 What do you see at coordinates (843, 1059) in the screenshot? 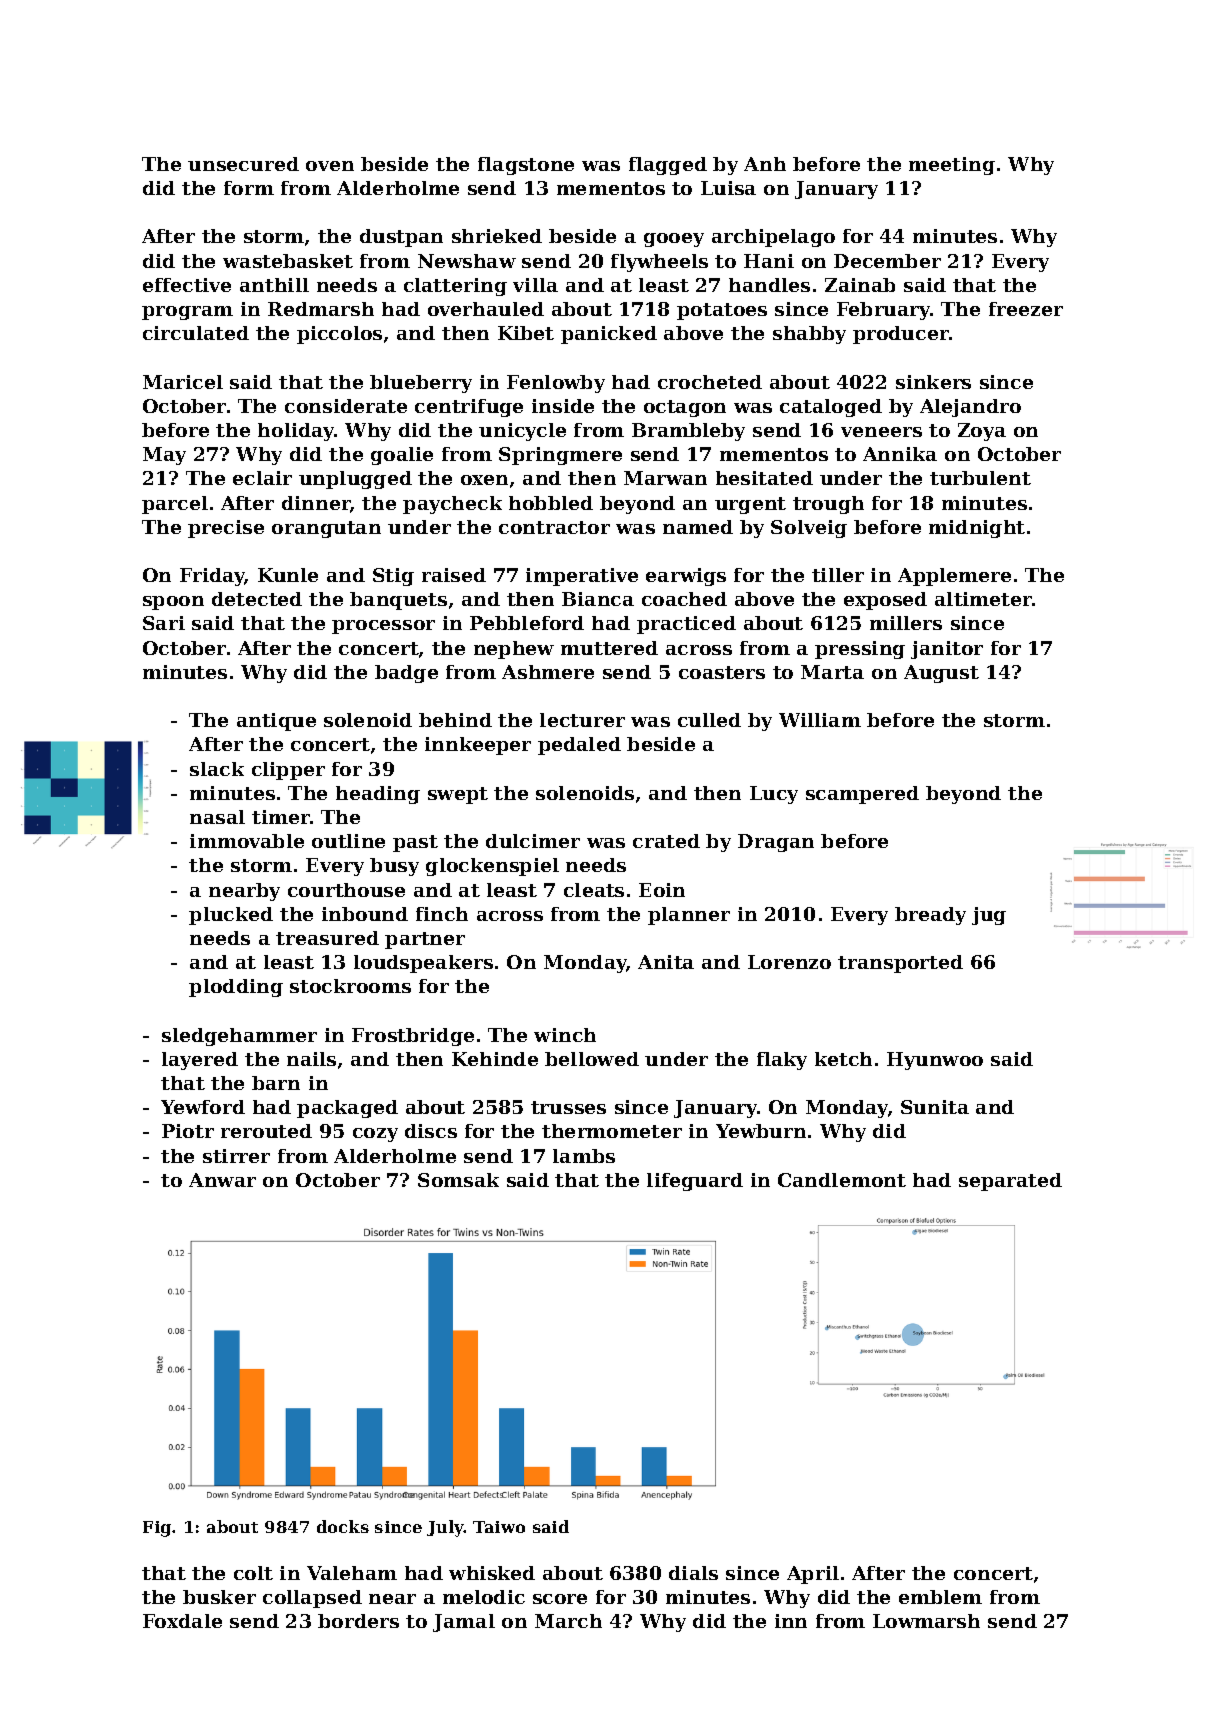
I see `ketch` at bounding box center [843, 1059].
